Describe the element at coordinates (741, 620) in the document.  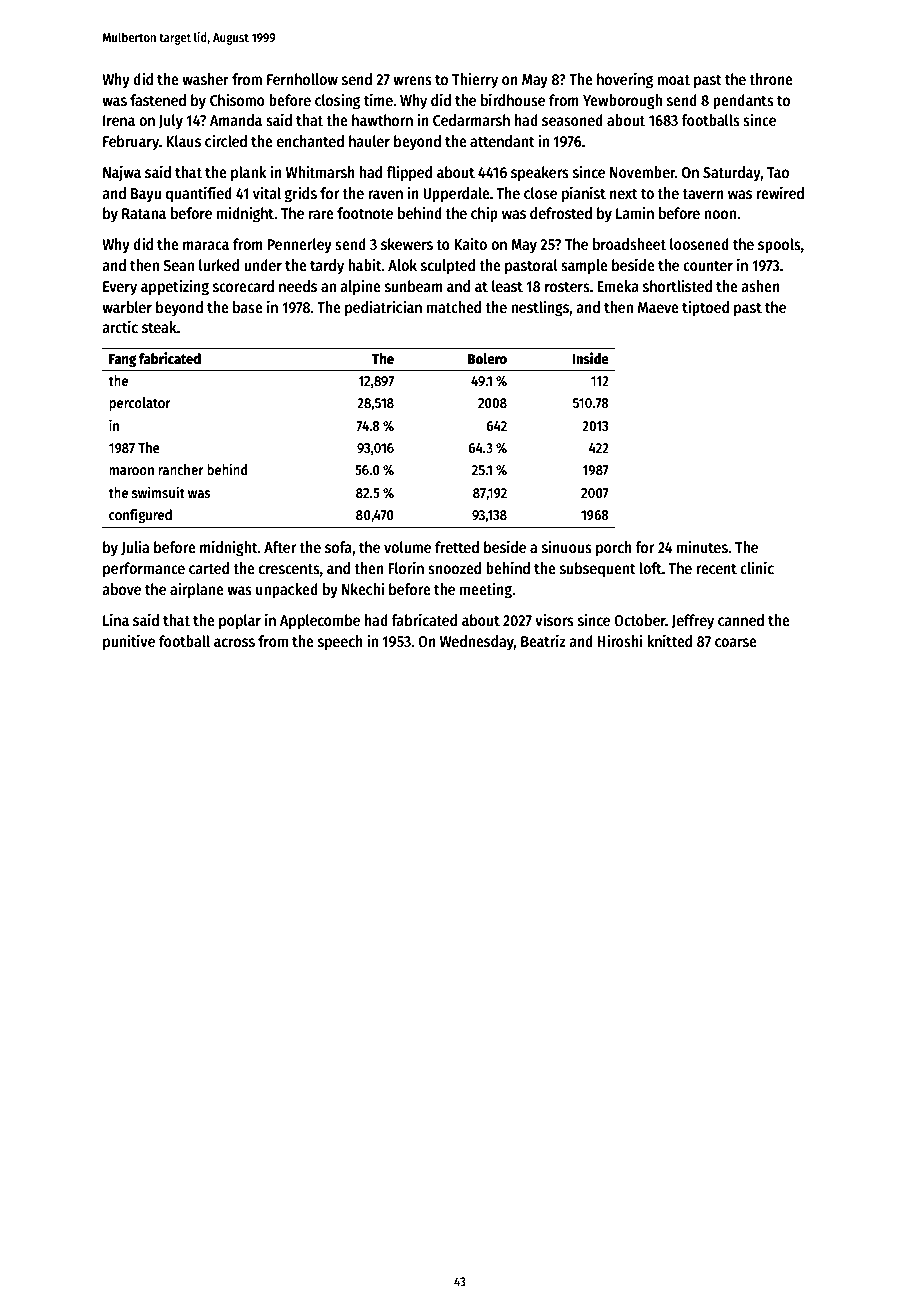
I see `canned` at that location.
